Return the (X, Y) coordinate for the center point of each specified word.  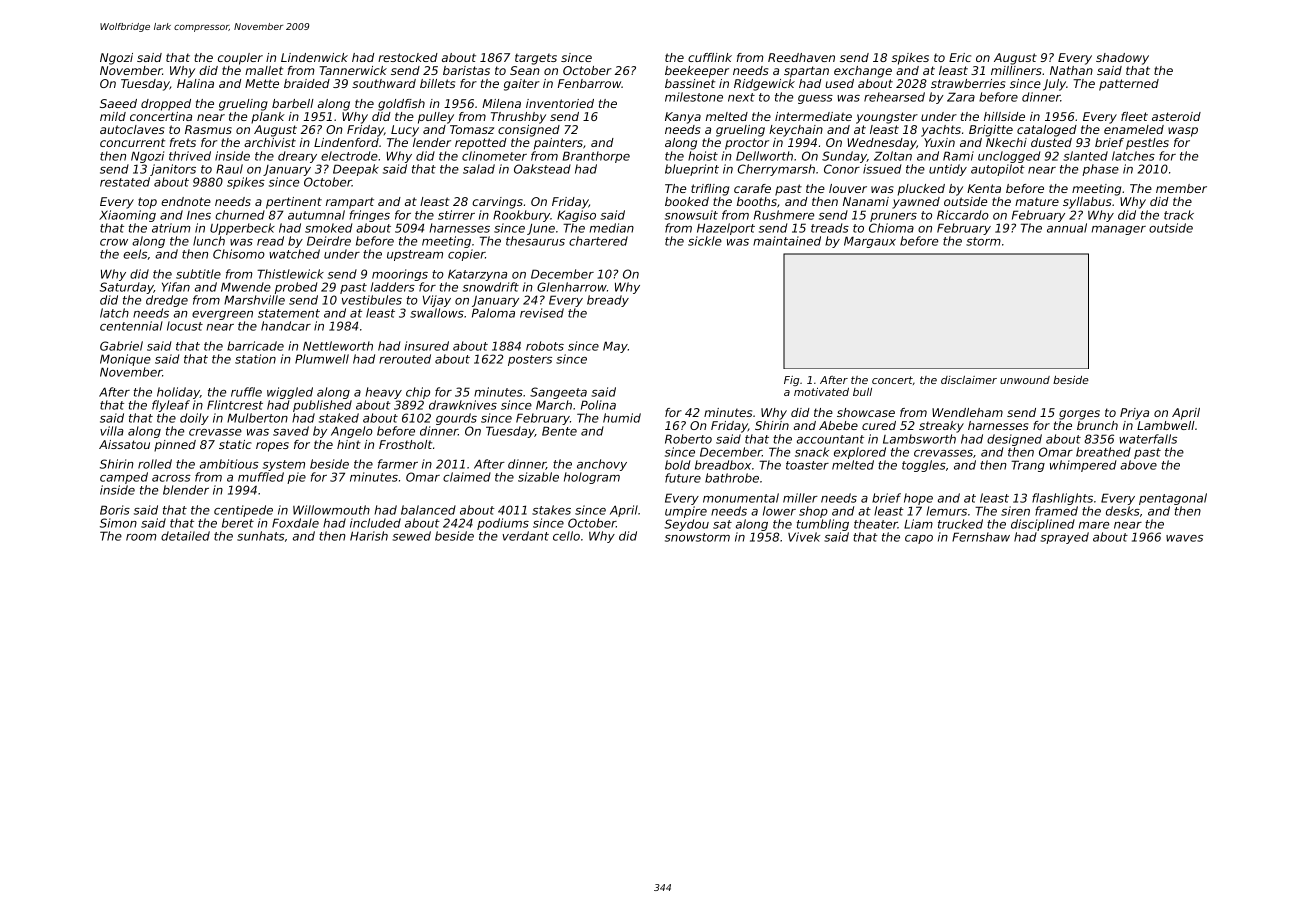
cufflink (710, 57)
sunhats (261, 536)
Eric (960, 57)
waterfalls (1148, 439)
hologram (592, 478)
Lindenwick (314, 57)
